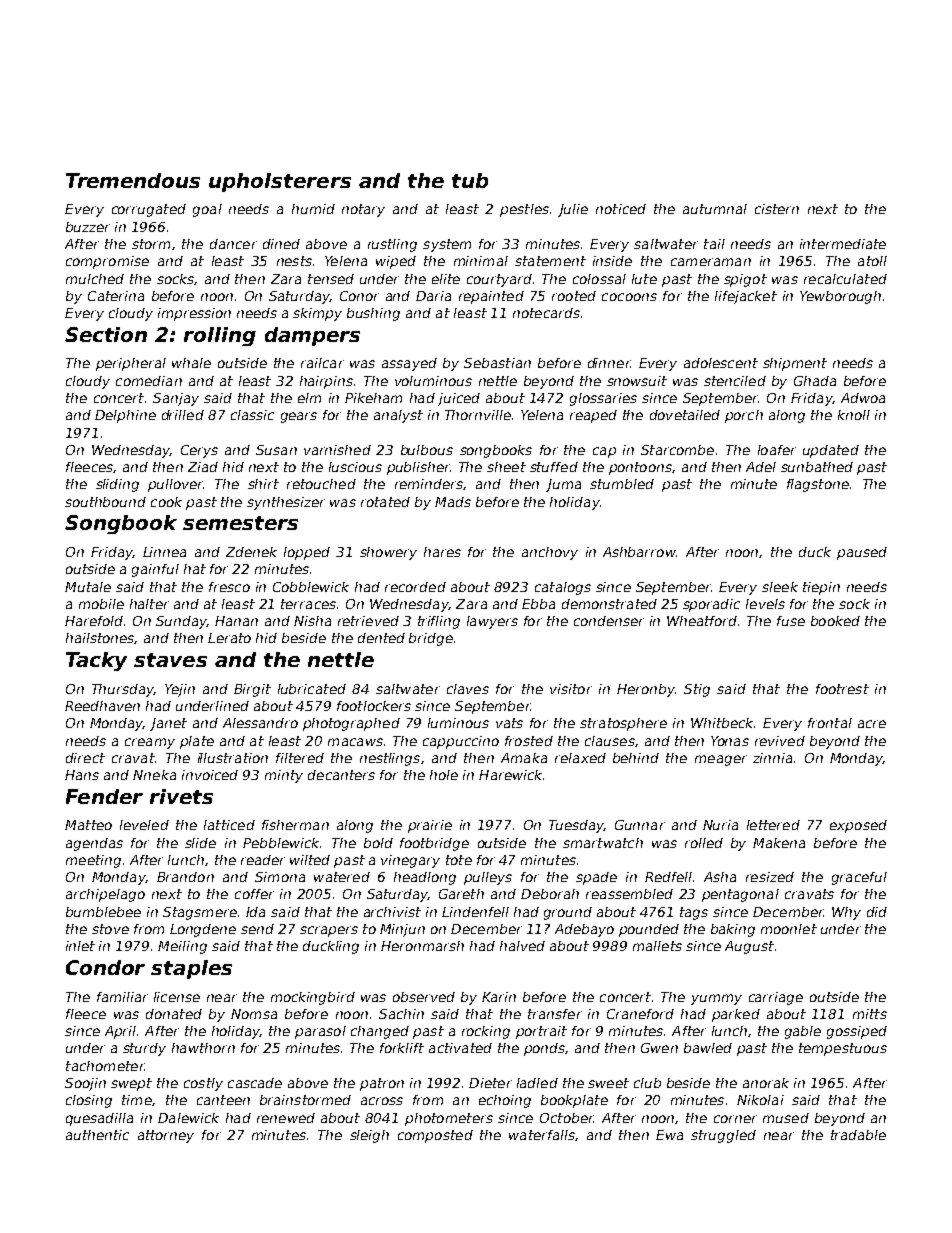 The height and width of the page is (1233, 952). What do you see at coordinates (621, 209) in the page?
I see `noticed` at bounding box center [621, 209].
